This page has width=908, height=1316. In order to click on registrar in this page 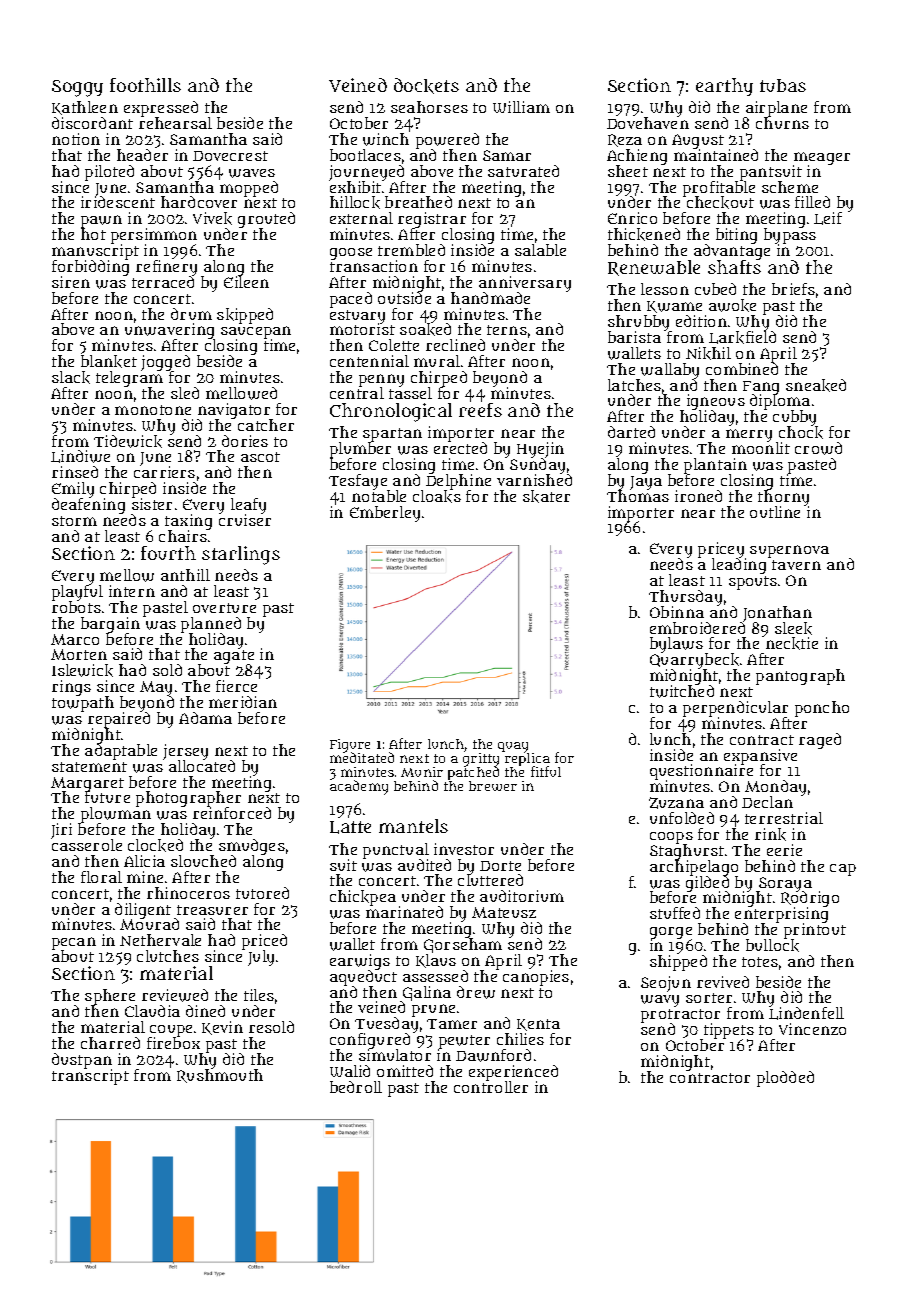, I will do `click(432, 220)`.
